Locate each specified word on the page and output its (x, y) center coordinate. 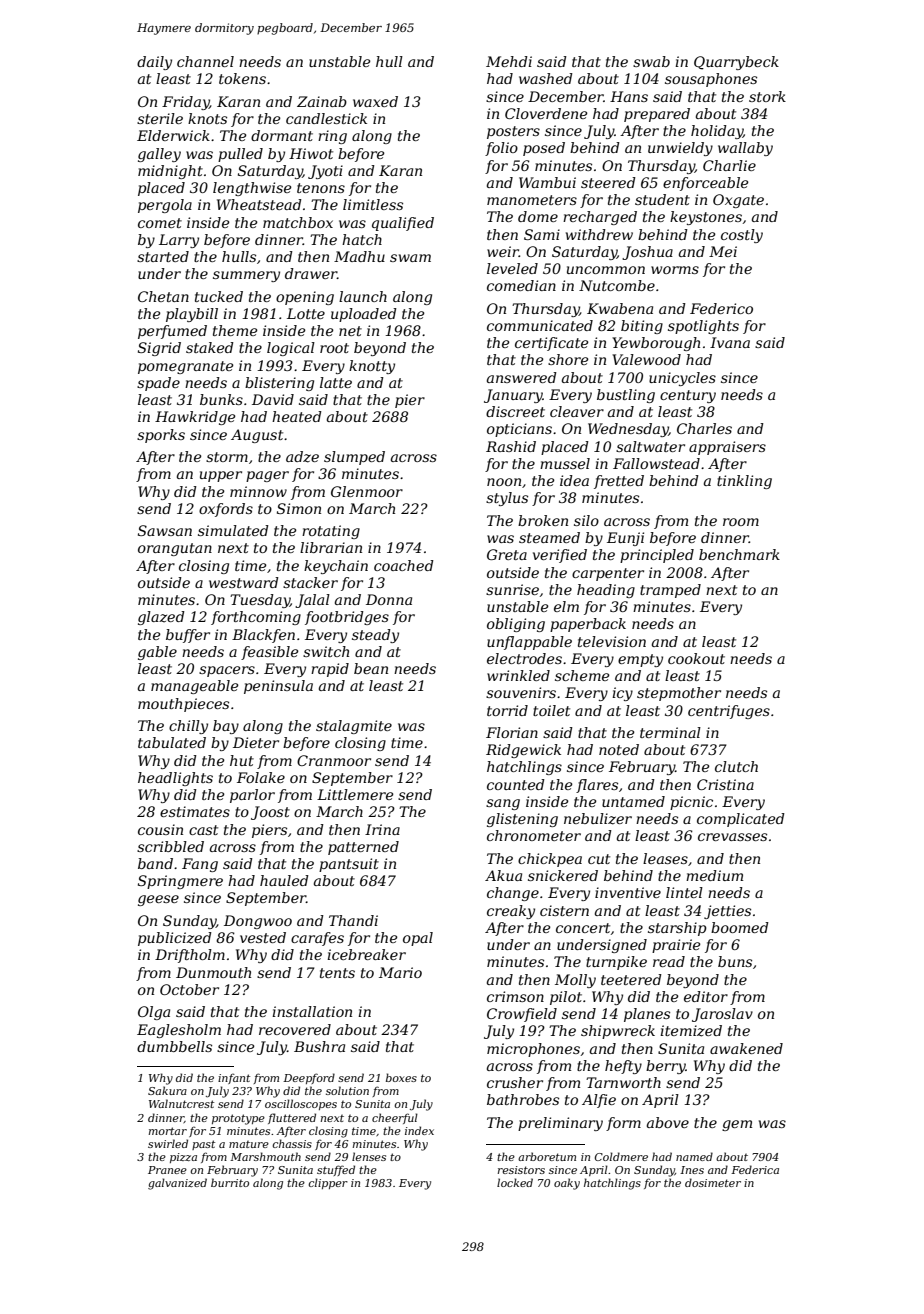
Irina (382, 829)
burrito (230, 1182)
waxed (375, 101)
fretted (619, 482)
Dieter (256, 742)
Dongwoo (258, 922)
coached (404, 565)
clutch (736, 766)
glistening (522, 820)
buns (735, 961)
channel (205, 61)
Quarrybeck (736, 63)
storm (227, 457)
